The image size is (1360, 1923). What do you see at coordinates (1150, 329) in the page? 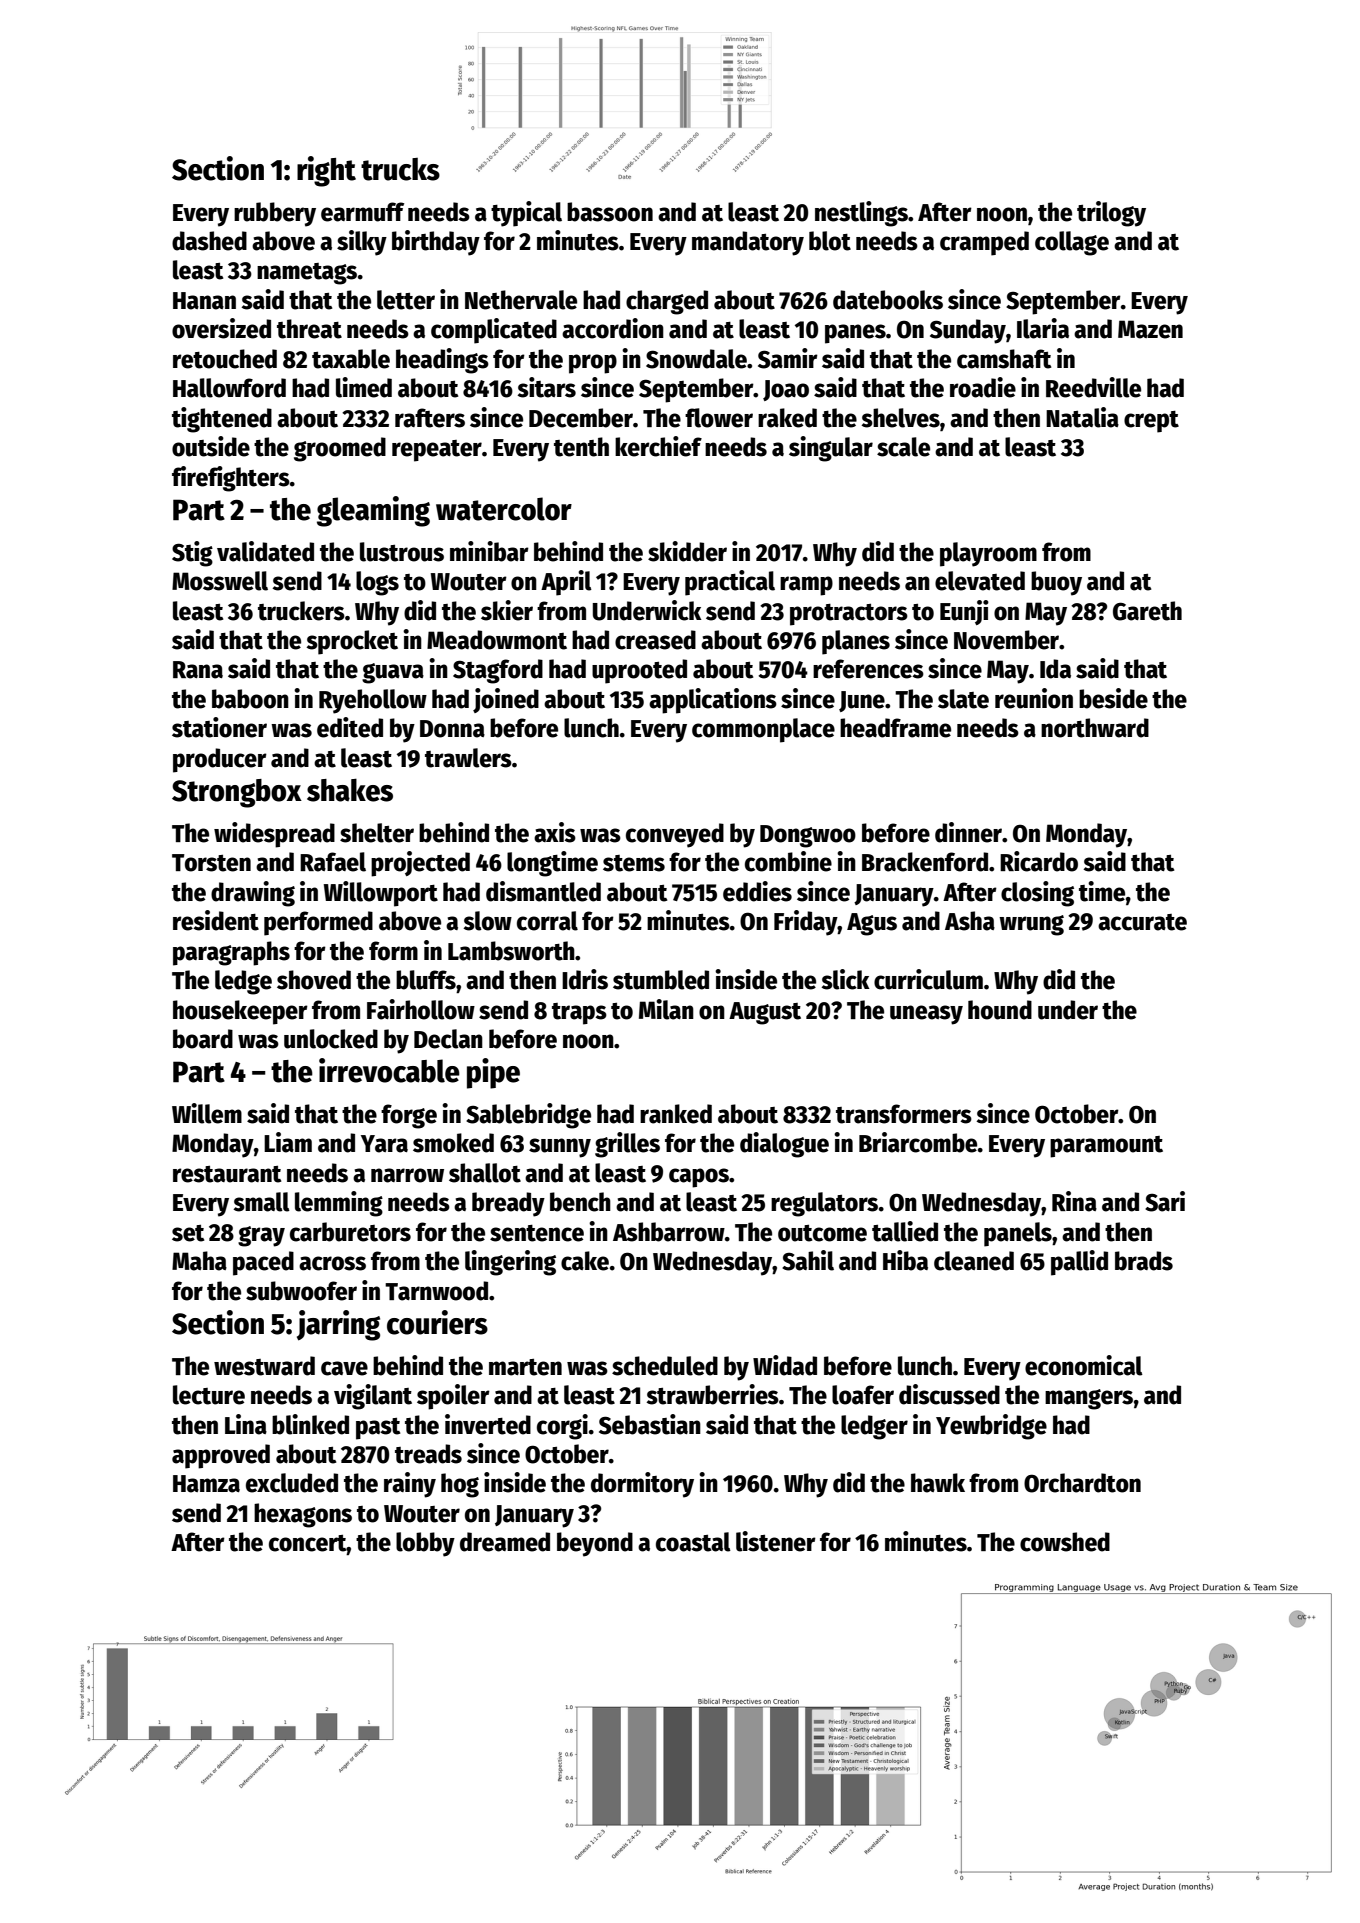
I see `Mazen` at bounding box center [1150, 329].
